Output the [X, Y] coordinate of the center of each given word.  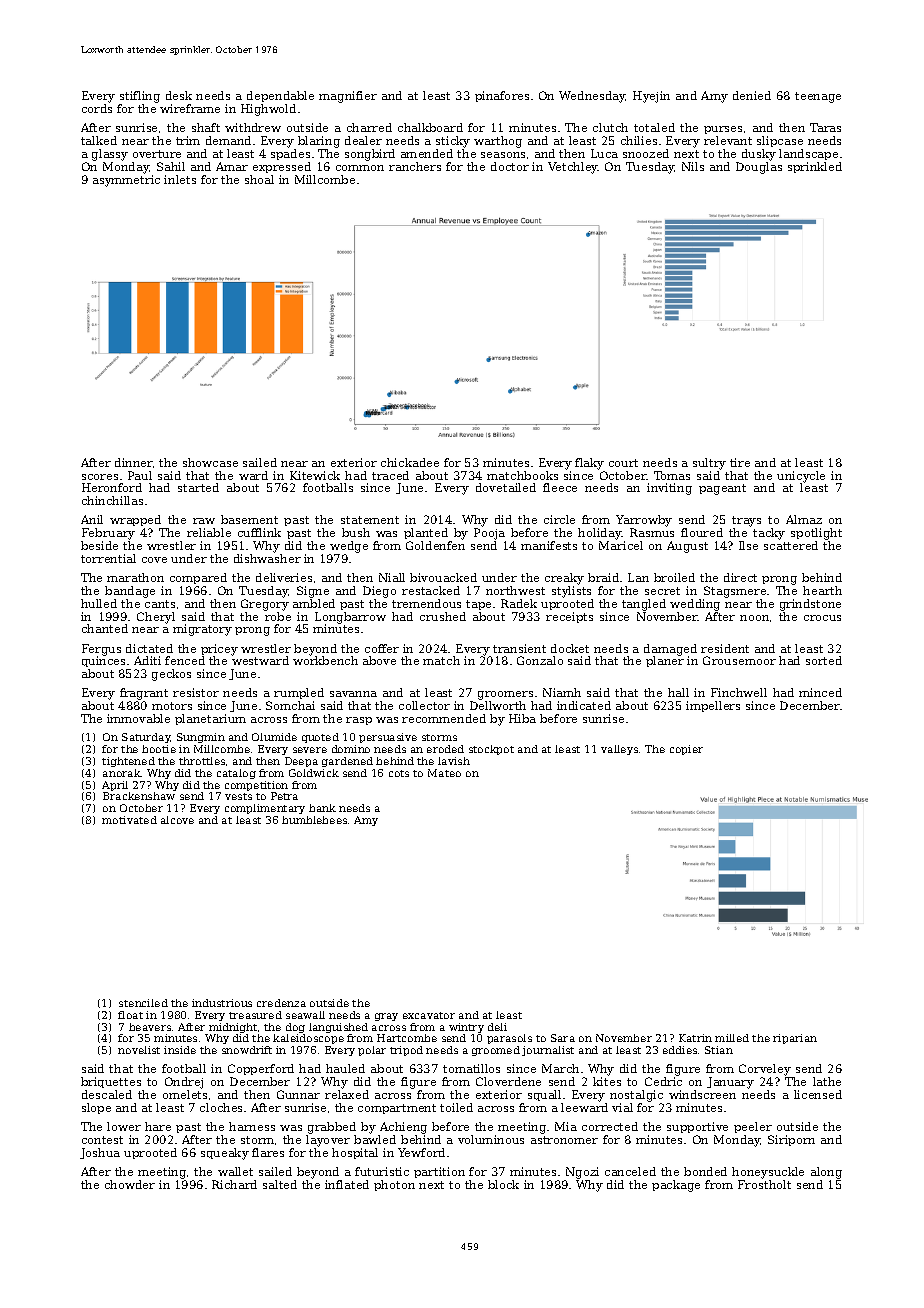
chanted [105, 628]
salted [280, 1184]
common [360, 168]
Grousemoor [739, 660]
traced [390, 475]
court [623, 463]
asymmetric [126, 181]
